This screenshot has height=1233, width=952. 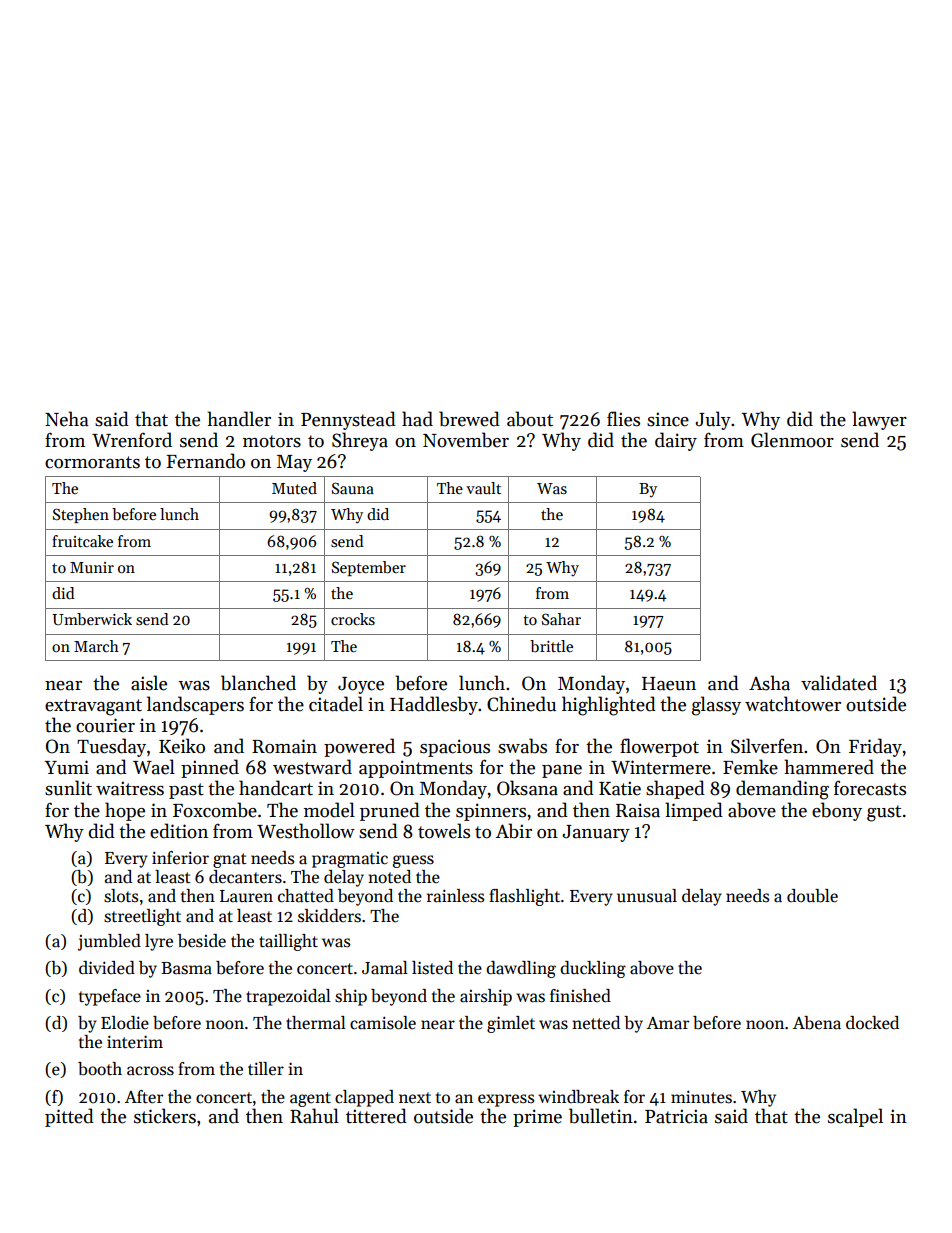 What do you see at coordinates (609, 706) in the screenshot?
I see `highlighted` at bounding box center [609, 706].
